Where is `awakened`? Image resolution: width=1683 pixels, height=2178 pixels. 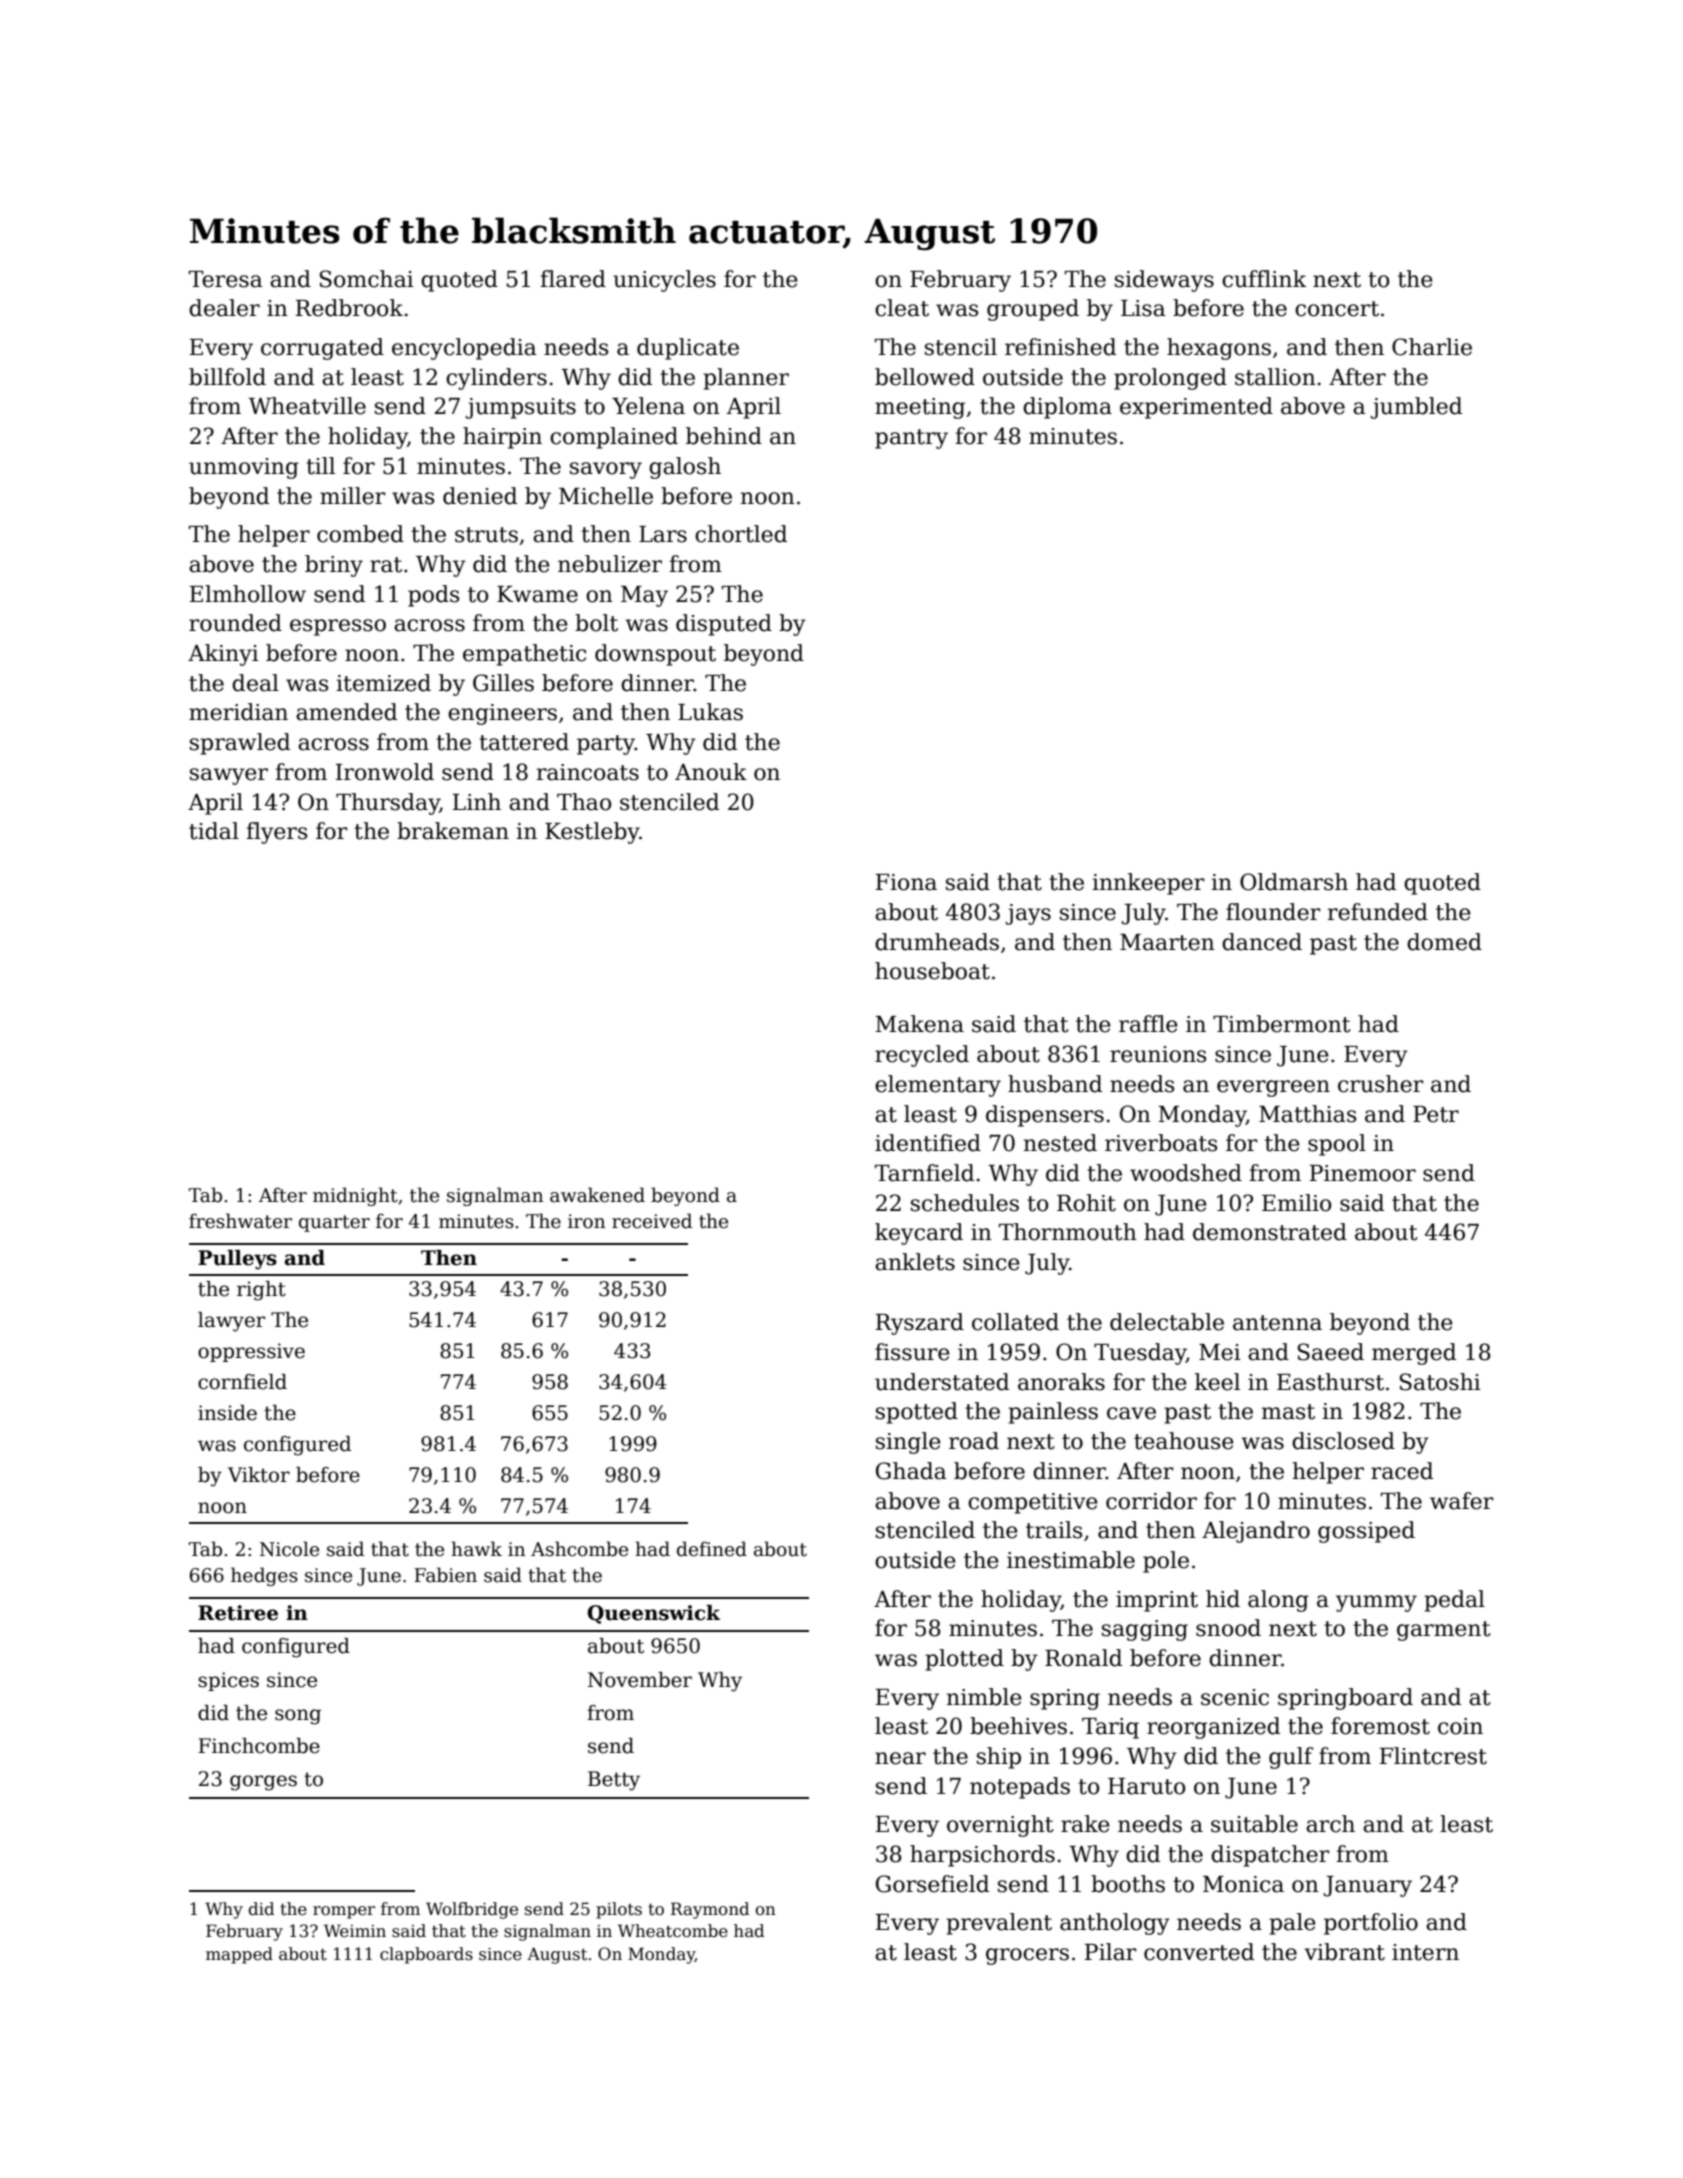
awakened is located at coordinates (597, 1195).
